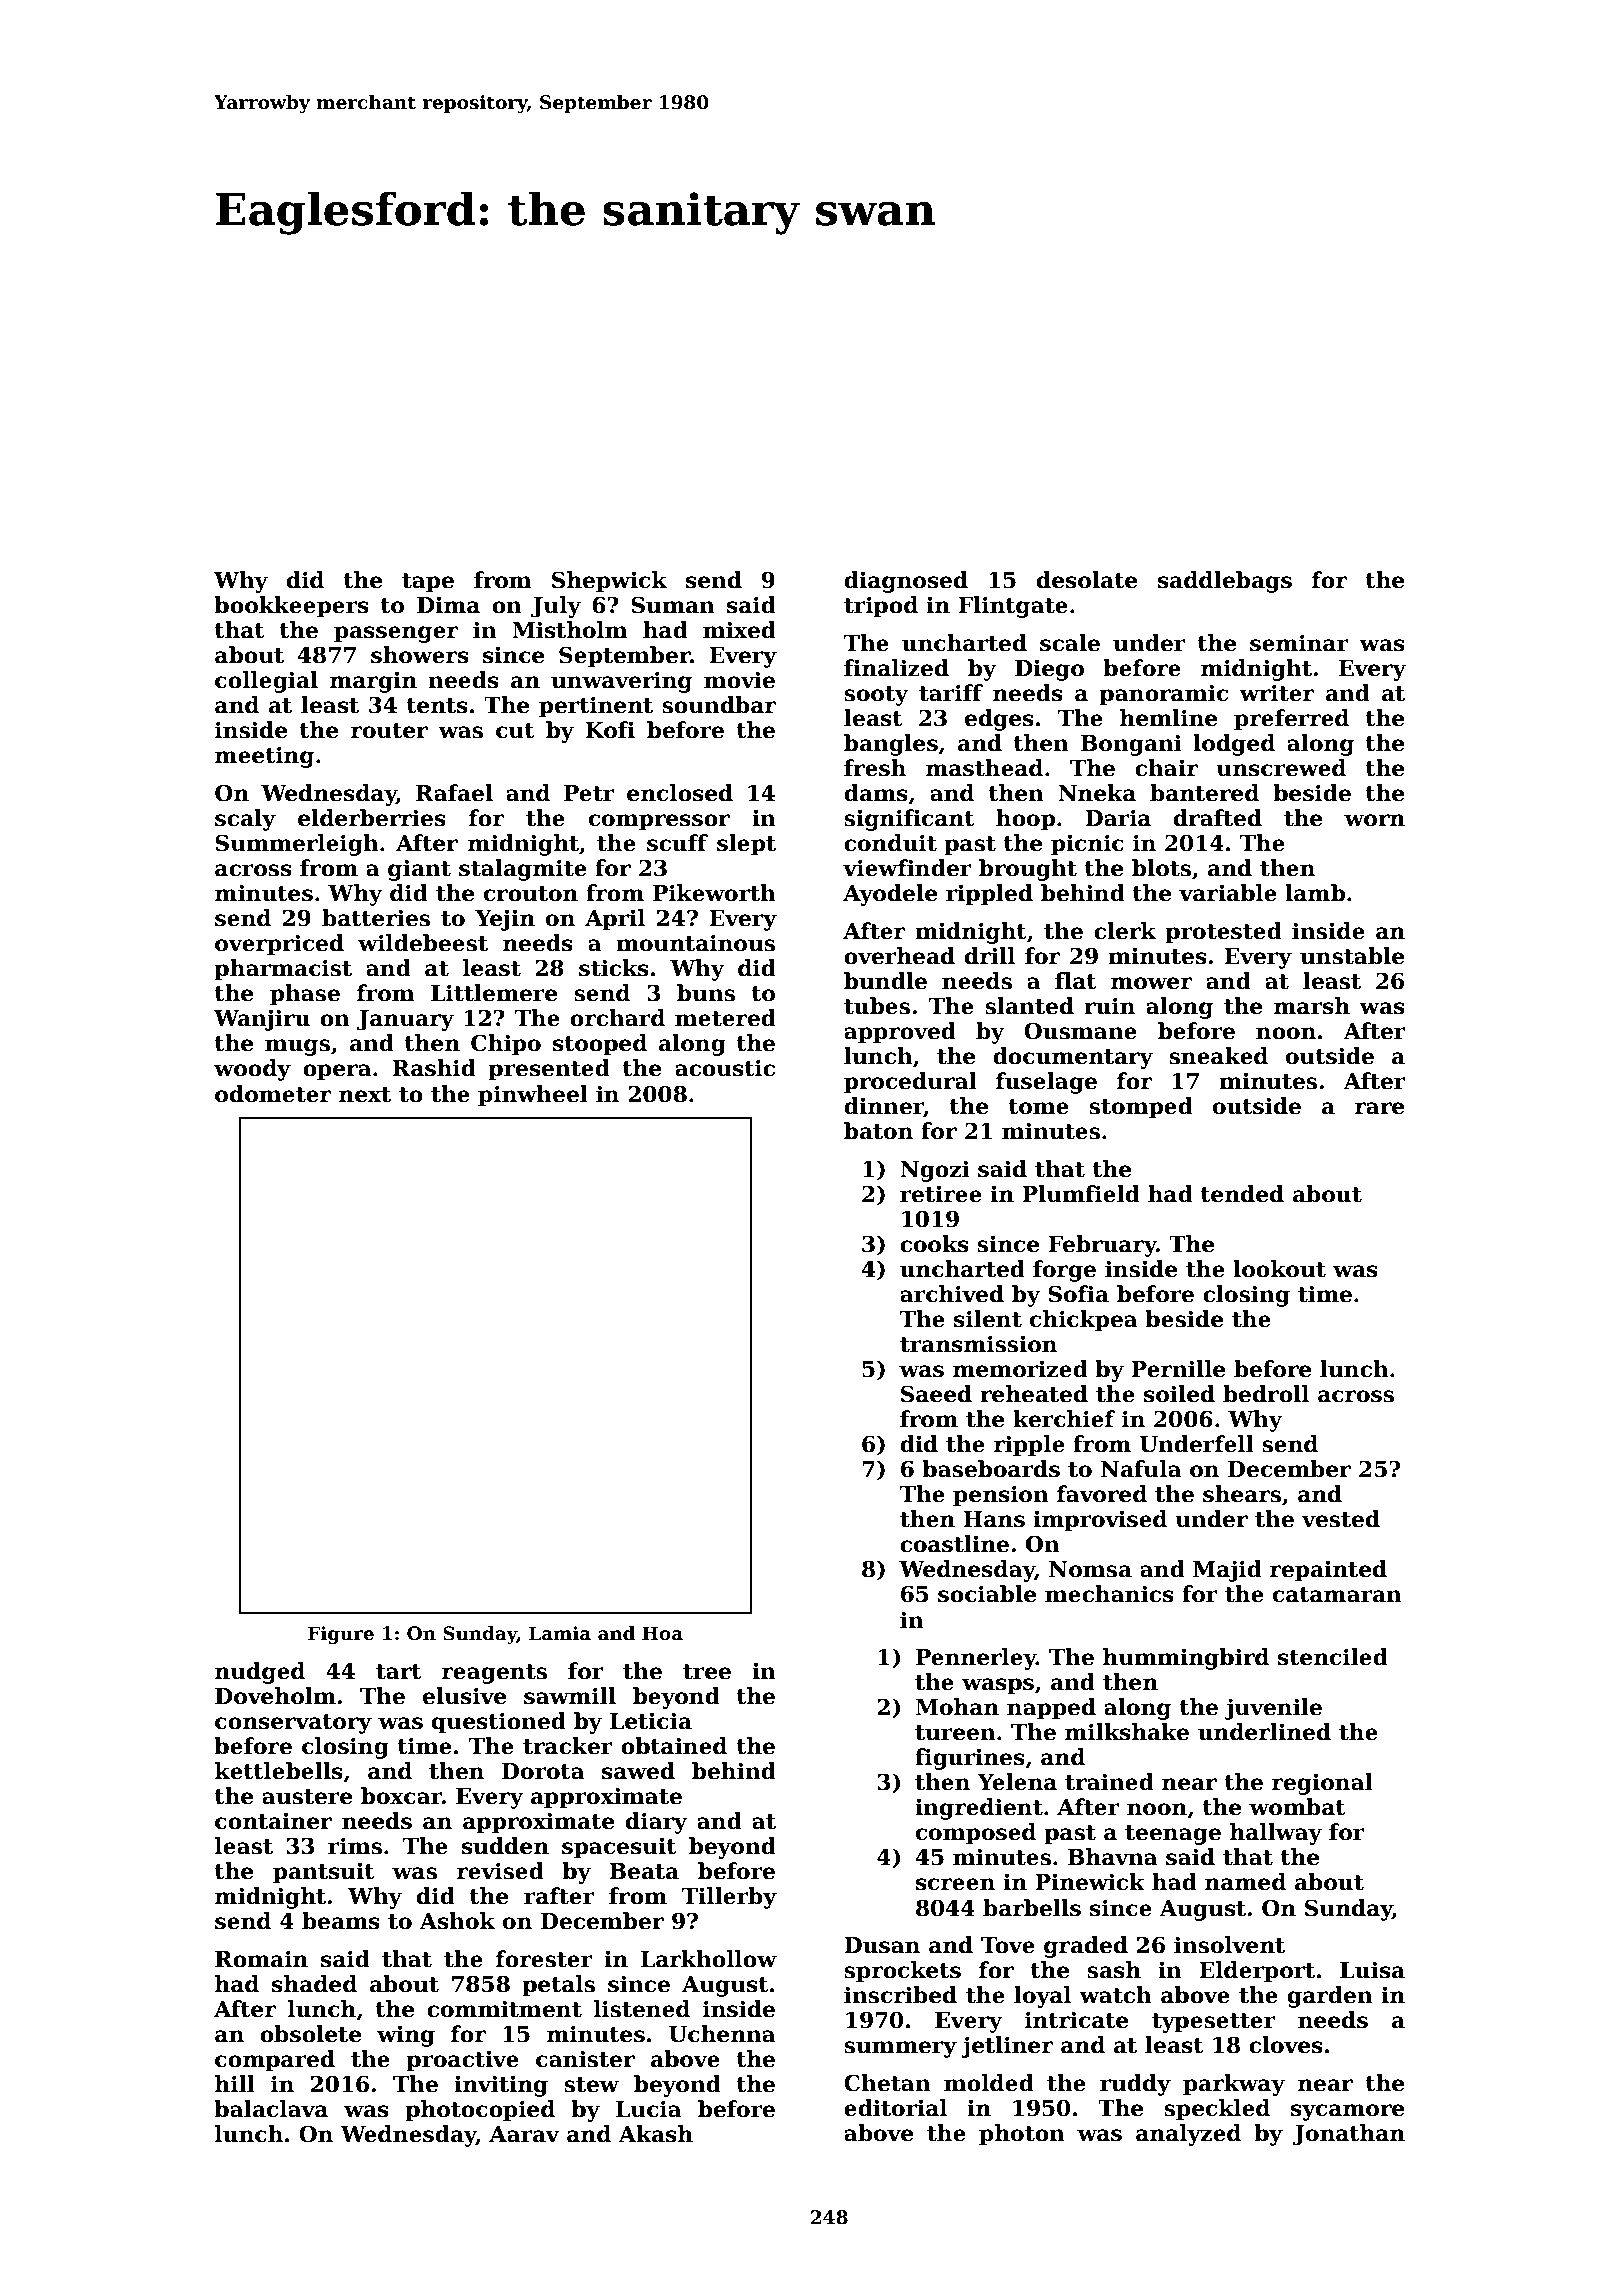  I want to click on photon, so click(1022, 2135).
